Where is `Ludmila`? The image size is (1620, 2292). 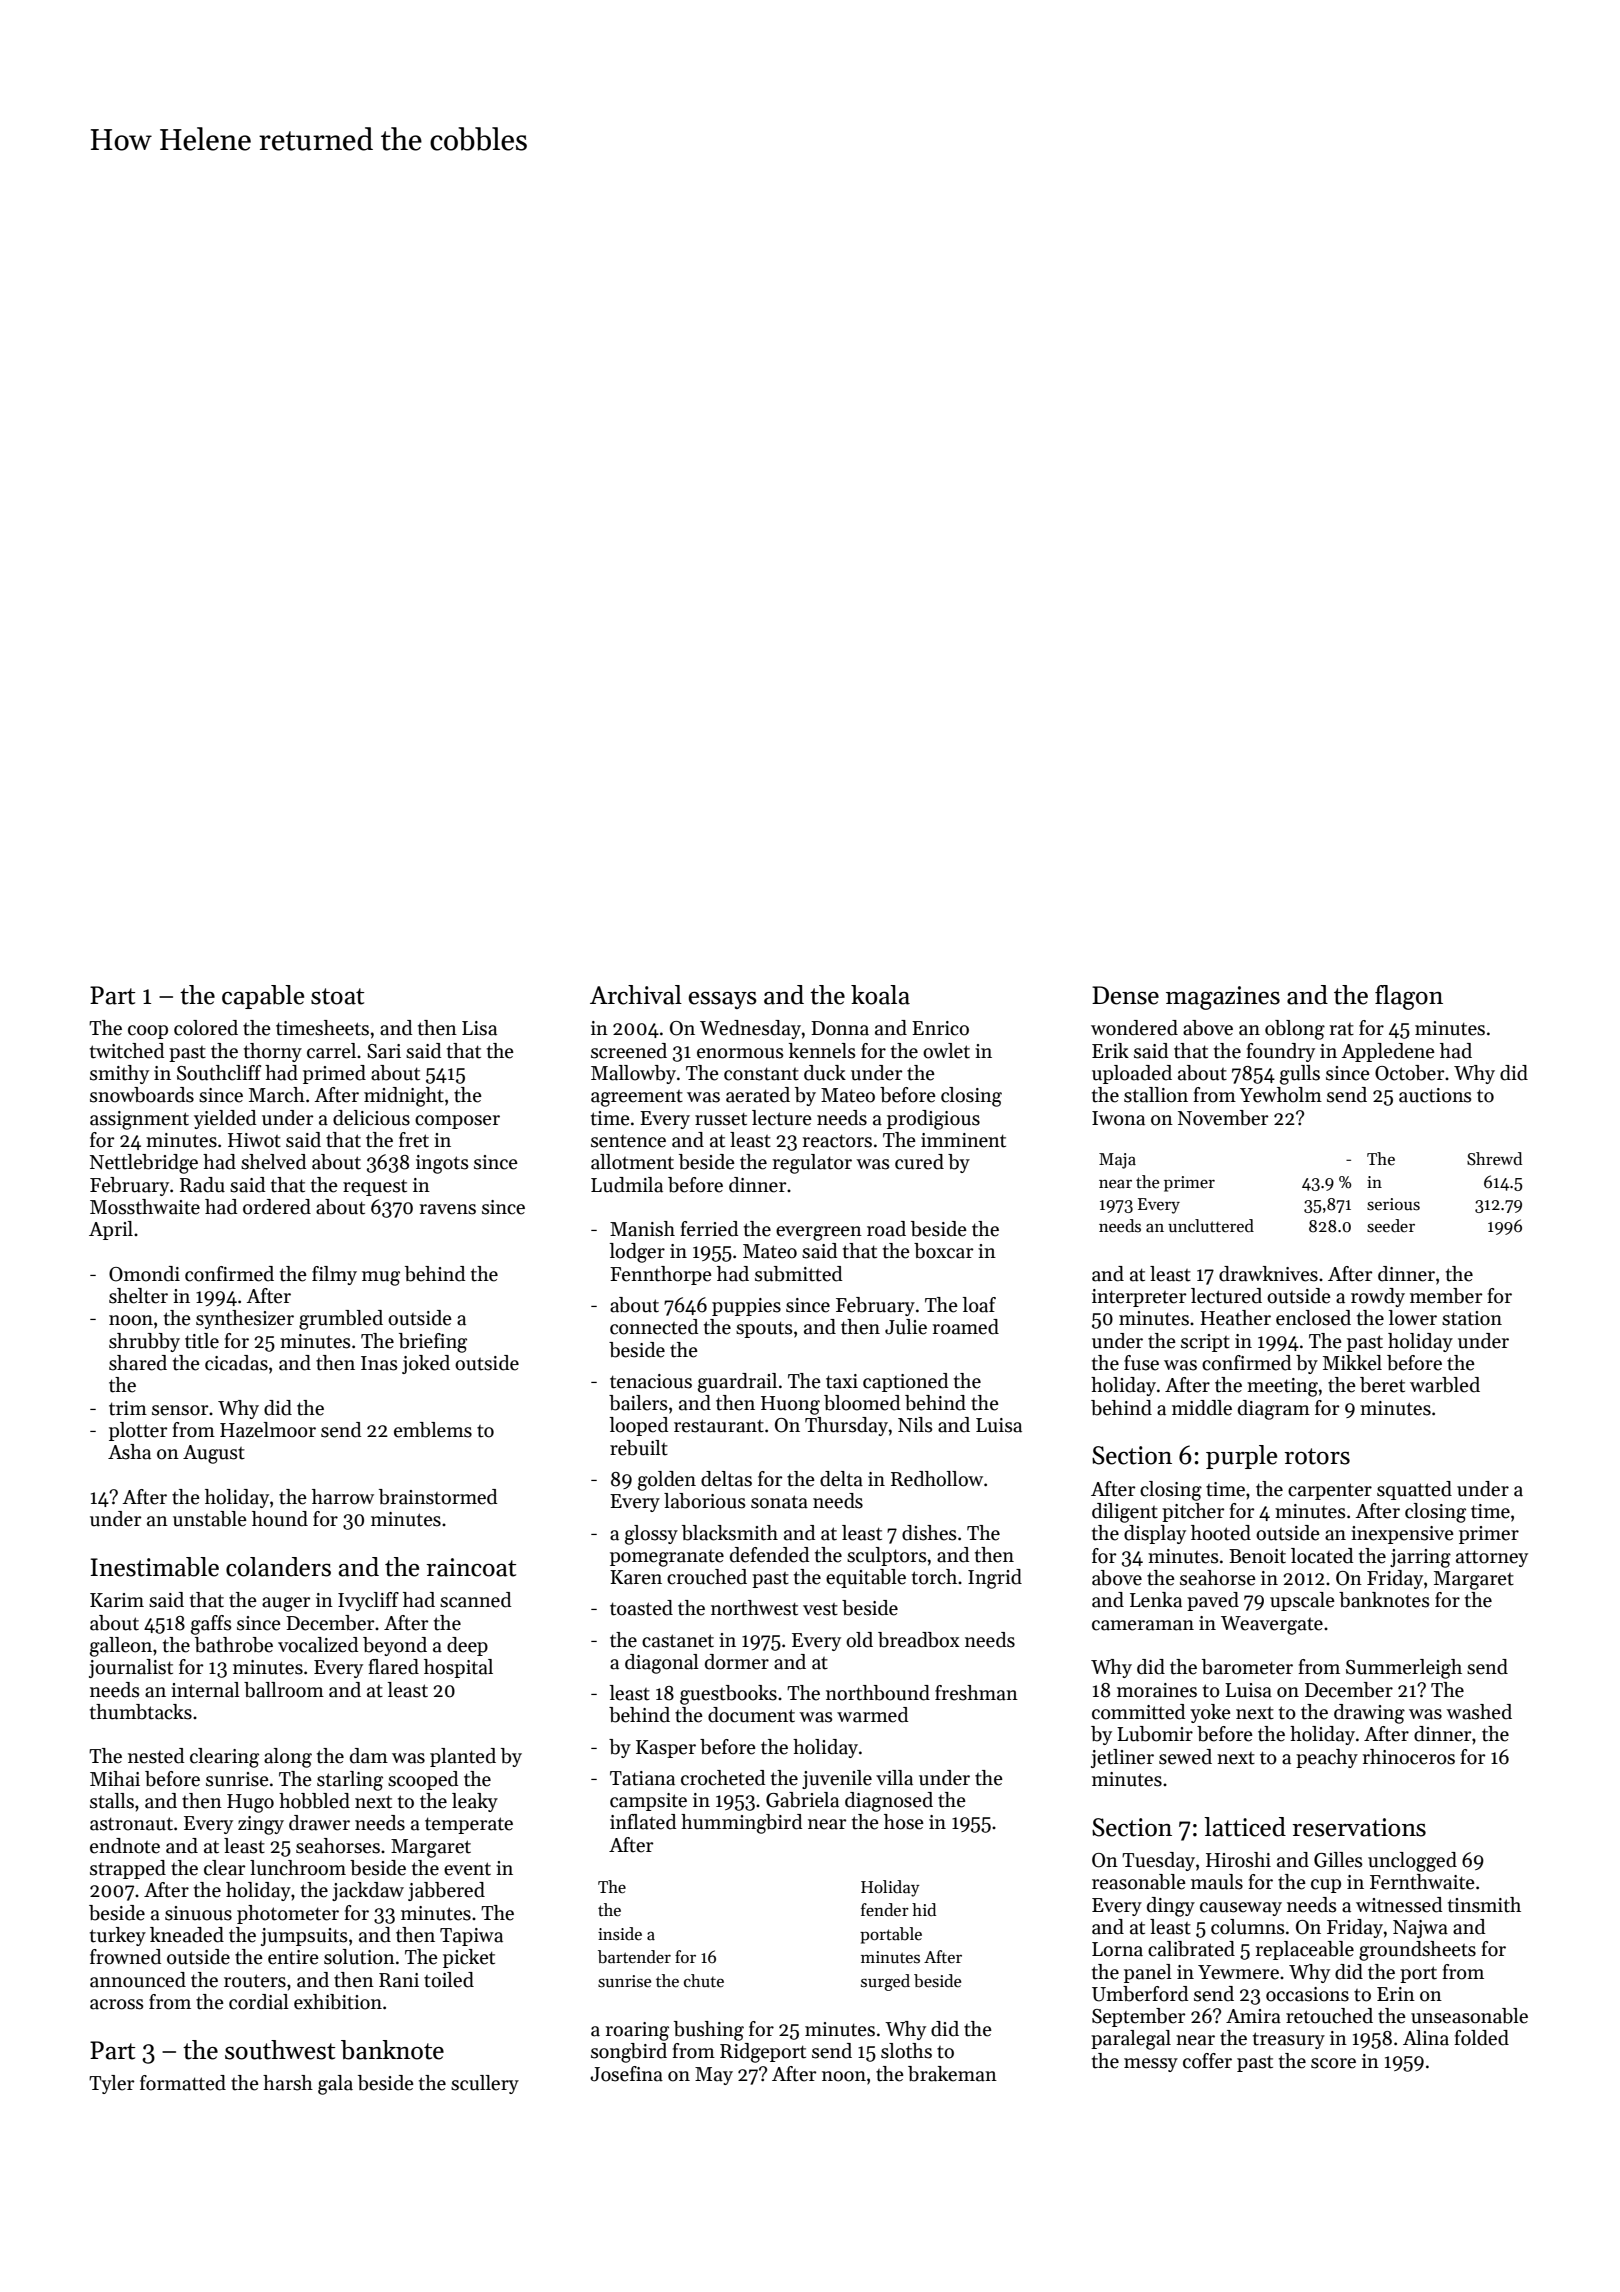
Ludmila is located at coordinates (627, 1185).
